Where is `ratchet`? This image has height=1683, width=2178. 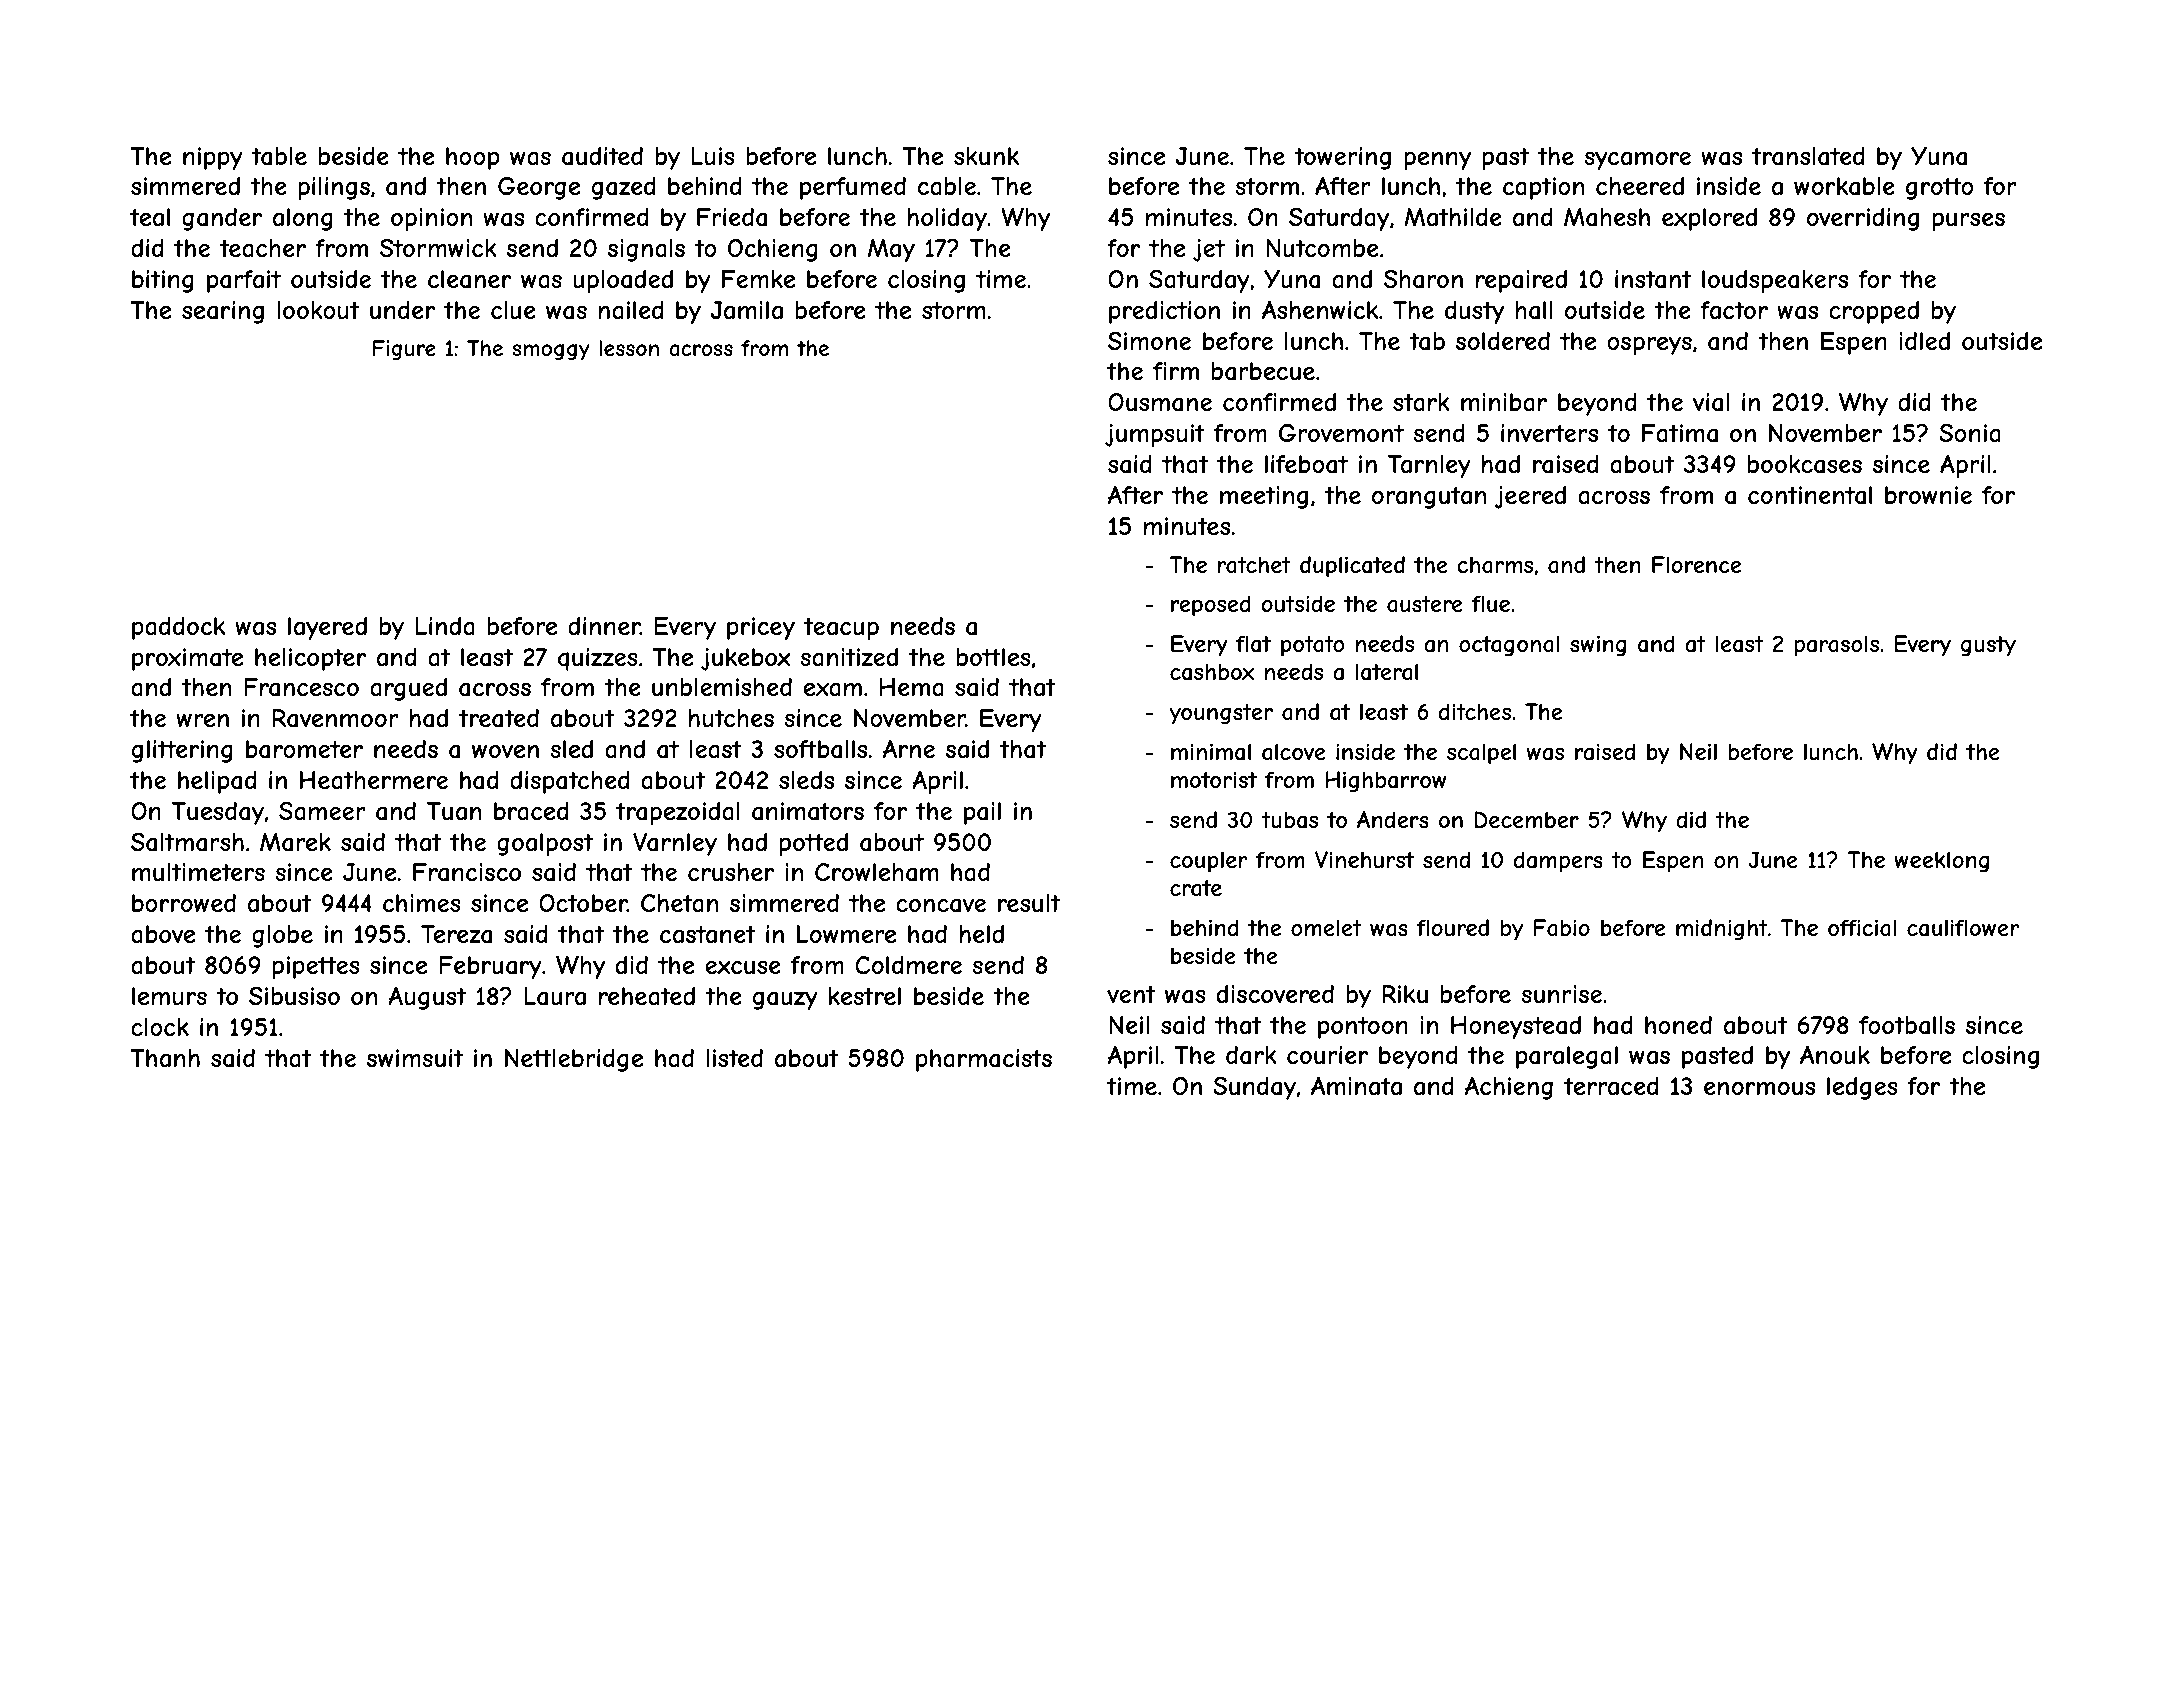 ratchet is located at coordinates (1254, 565).
